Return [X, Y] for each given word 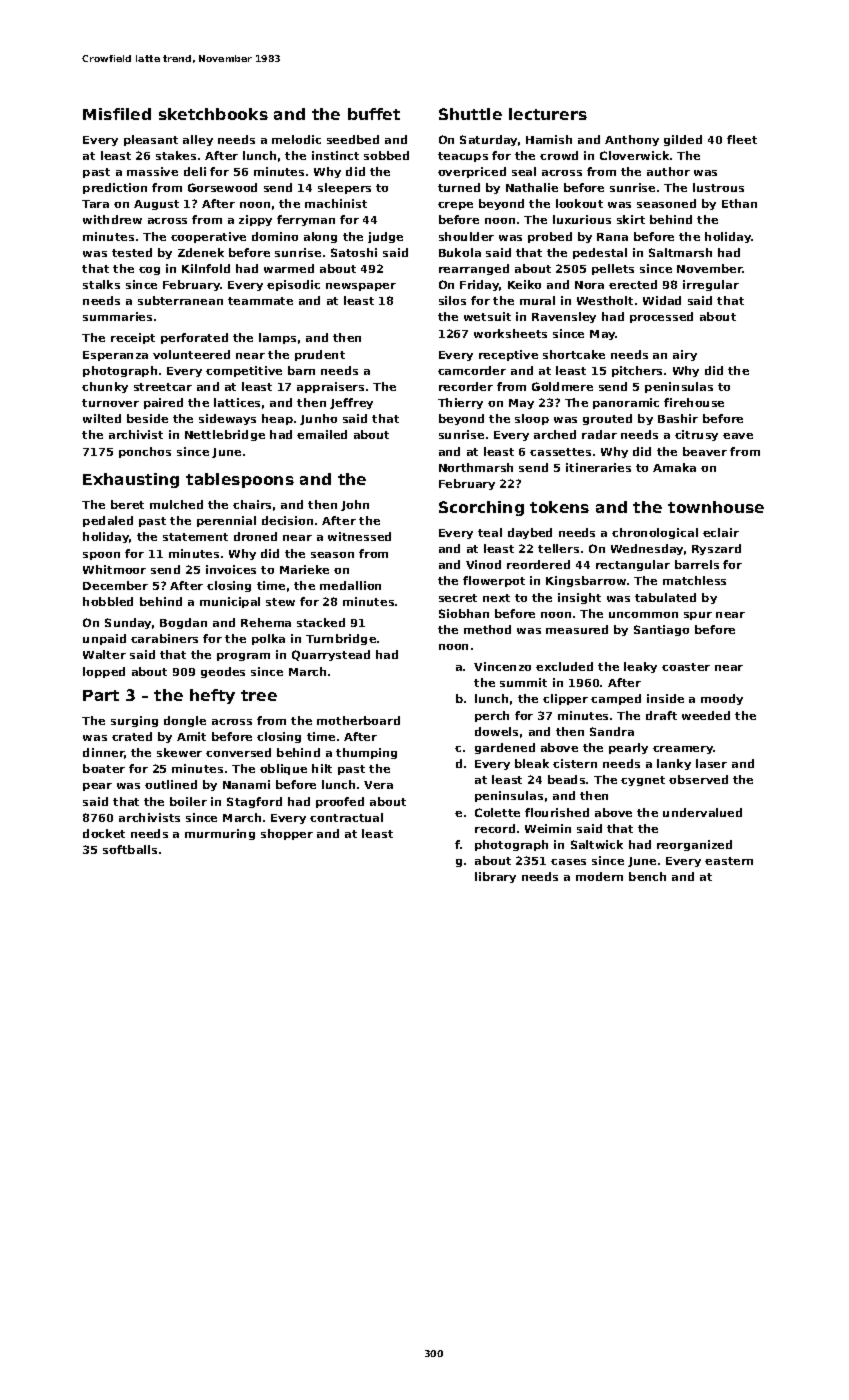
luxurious [582, 219]
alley [198, 140]
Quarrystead [331, 655]
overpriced [472, 172]
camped [616, 699]
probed [550, 237]
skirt [631, 219]
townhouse [716, 507]
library [495, 877]
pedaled [108, 521]
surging [134, 721]
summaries [117, 316]
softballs [130, 849]
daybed [530, 533]
